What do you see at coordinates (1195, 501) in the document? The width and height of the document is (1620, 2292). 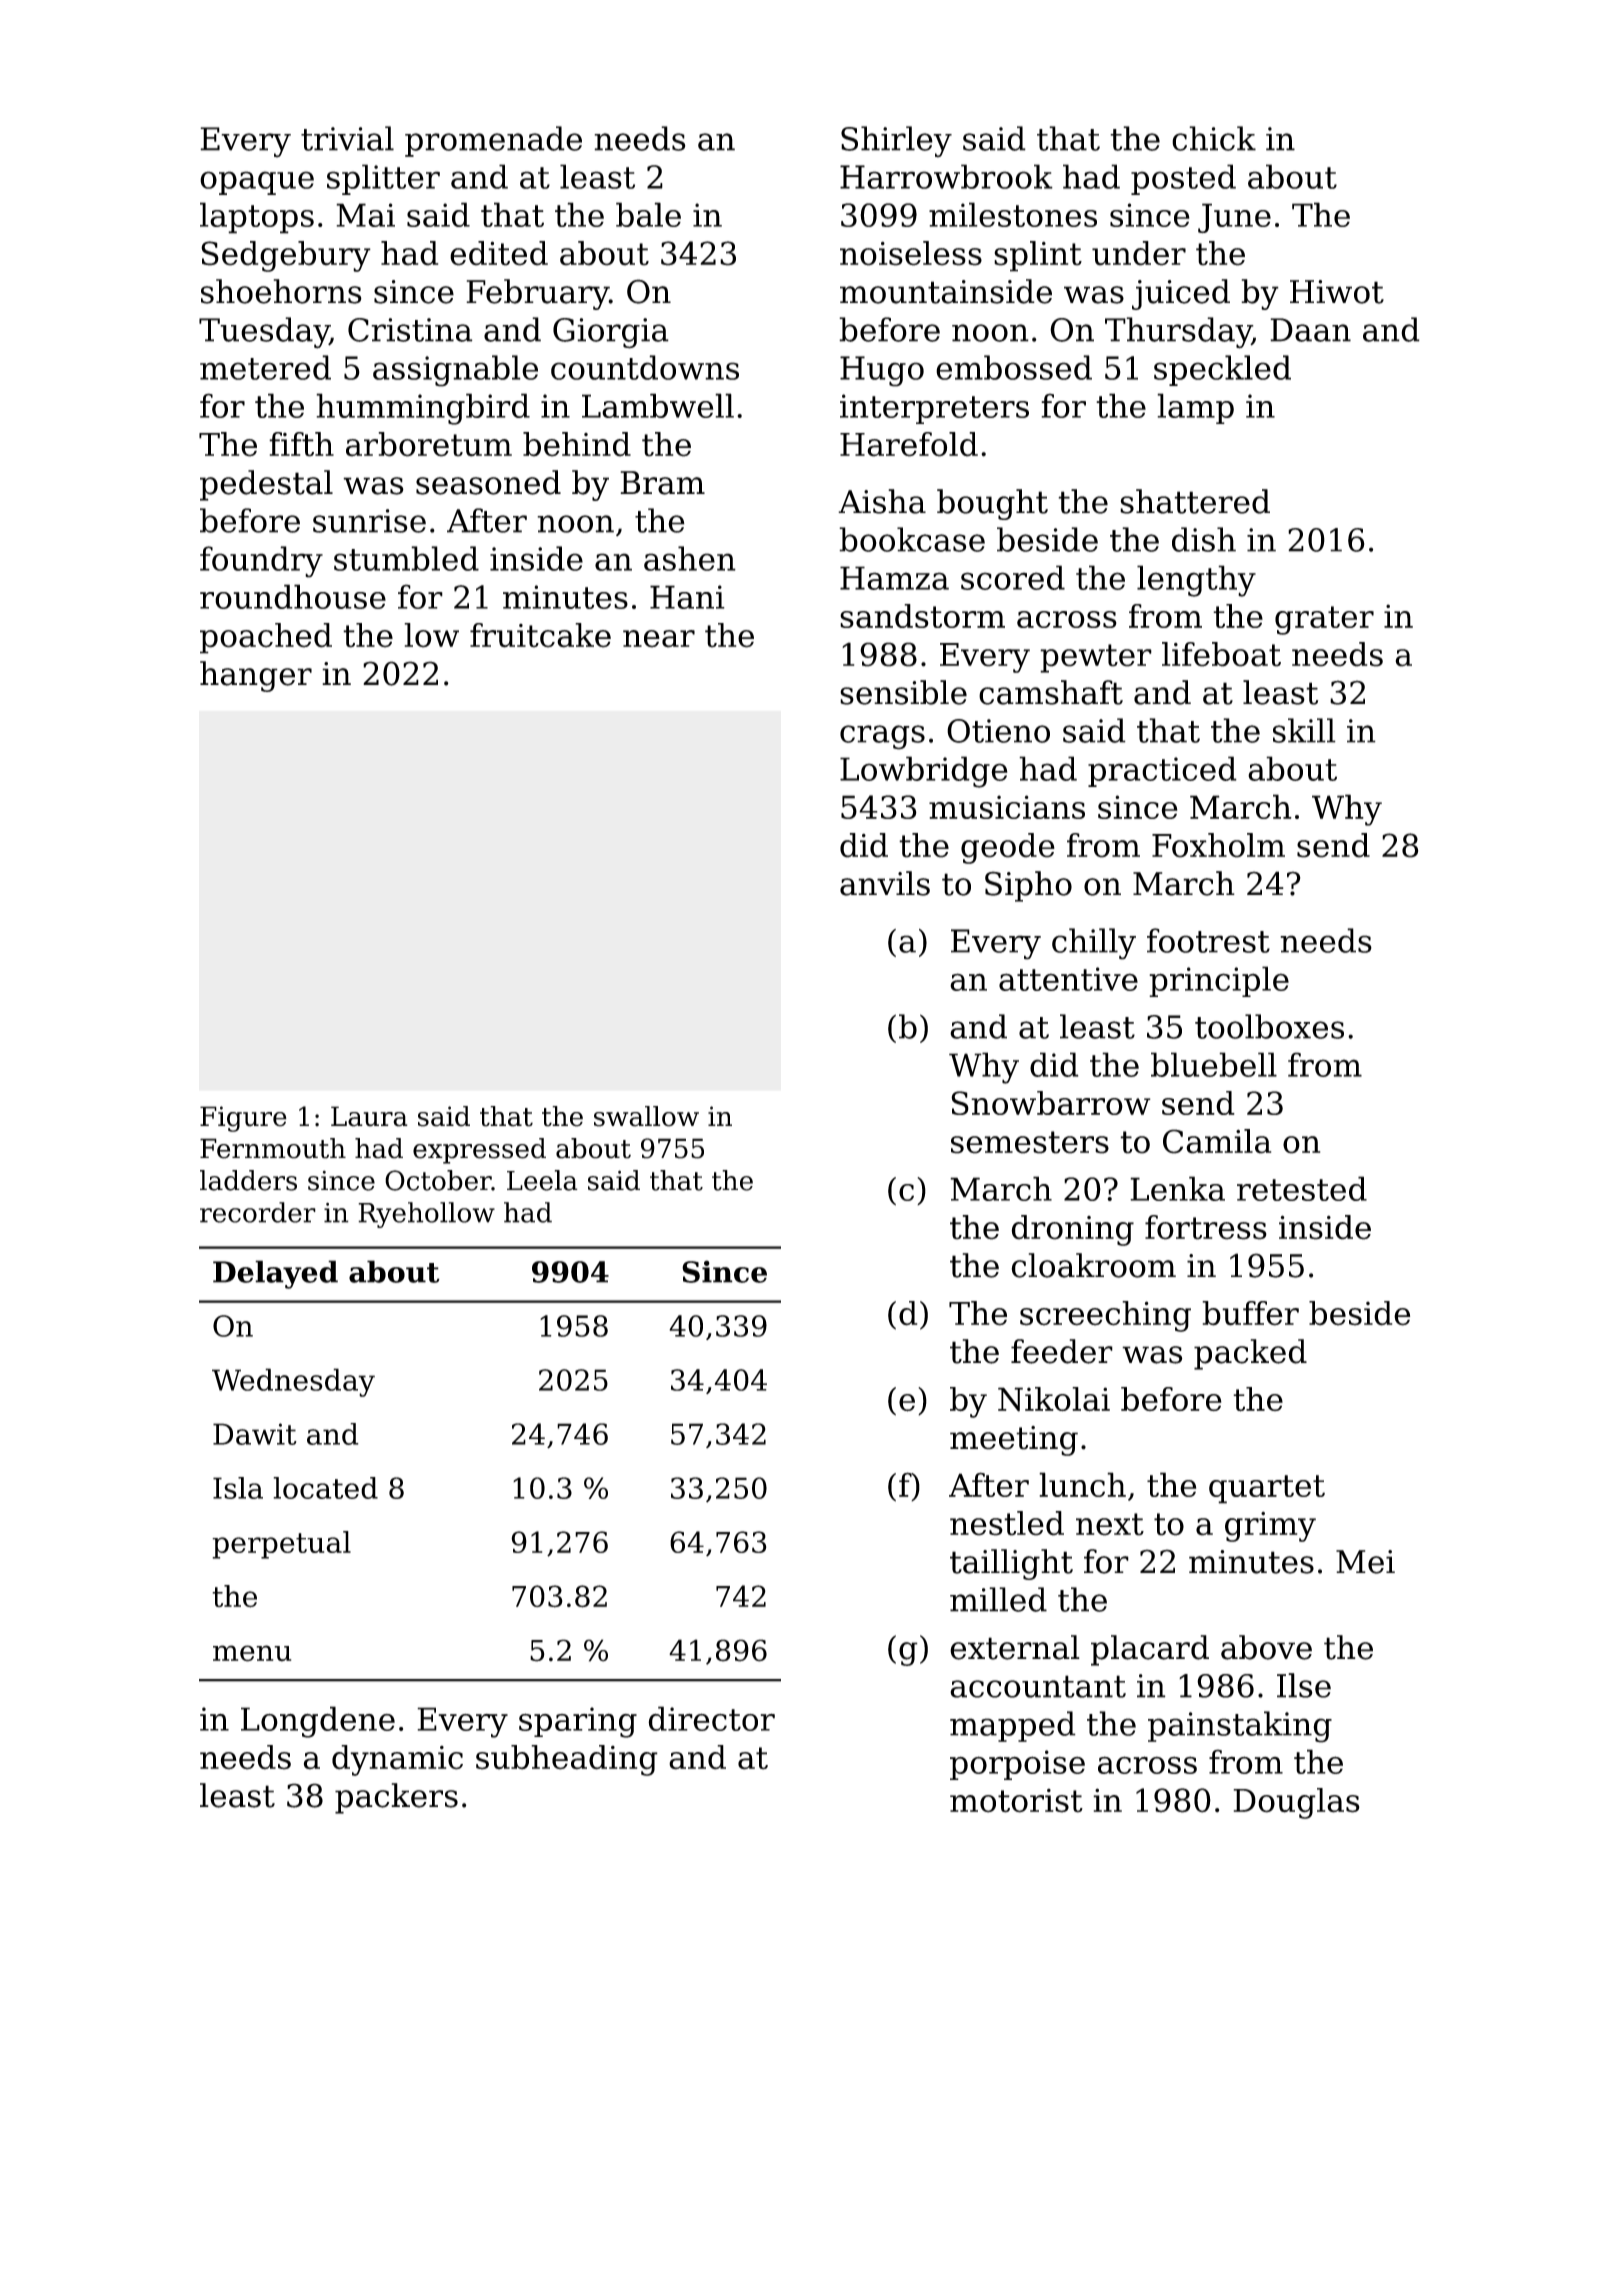 I see `shattered` at bounding box center [1195, 501].
